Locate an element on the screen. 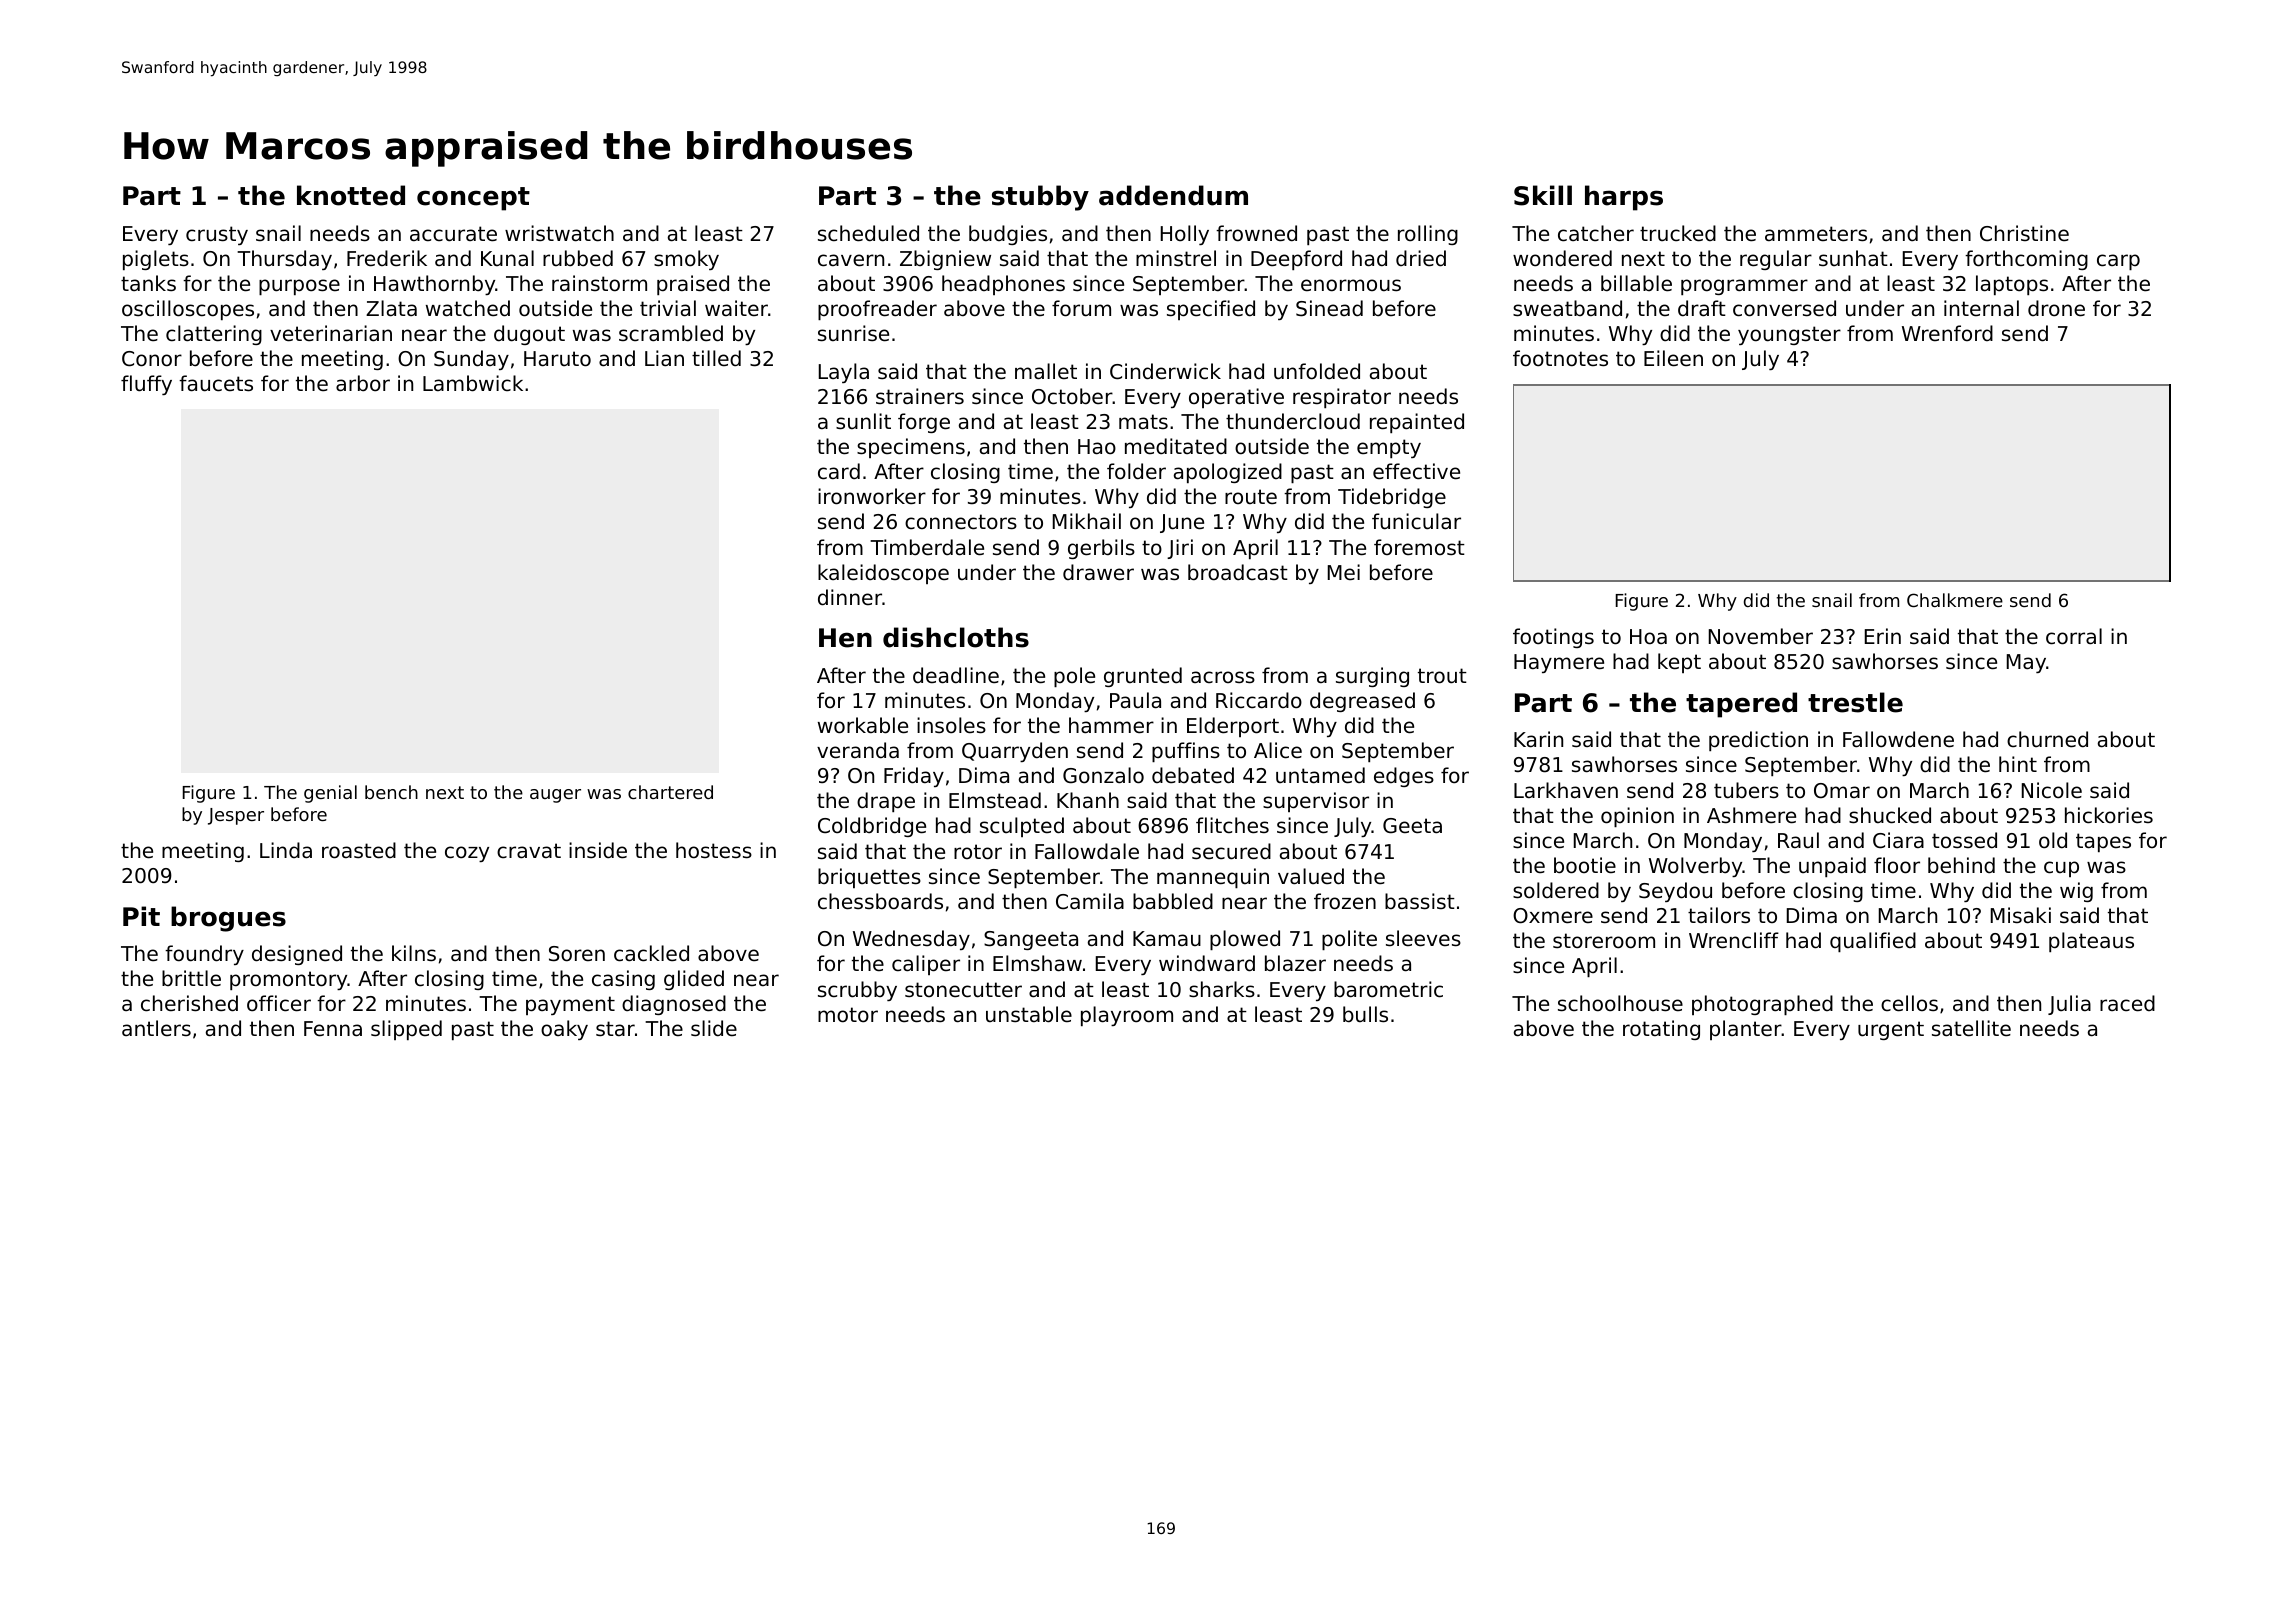  rotating is located at coordinates (1661, 1030).
